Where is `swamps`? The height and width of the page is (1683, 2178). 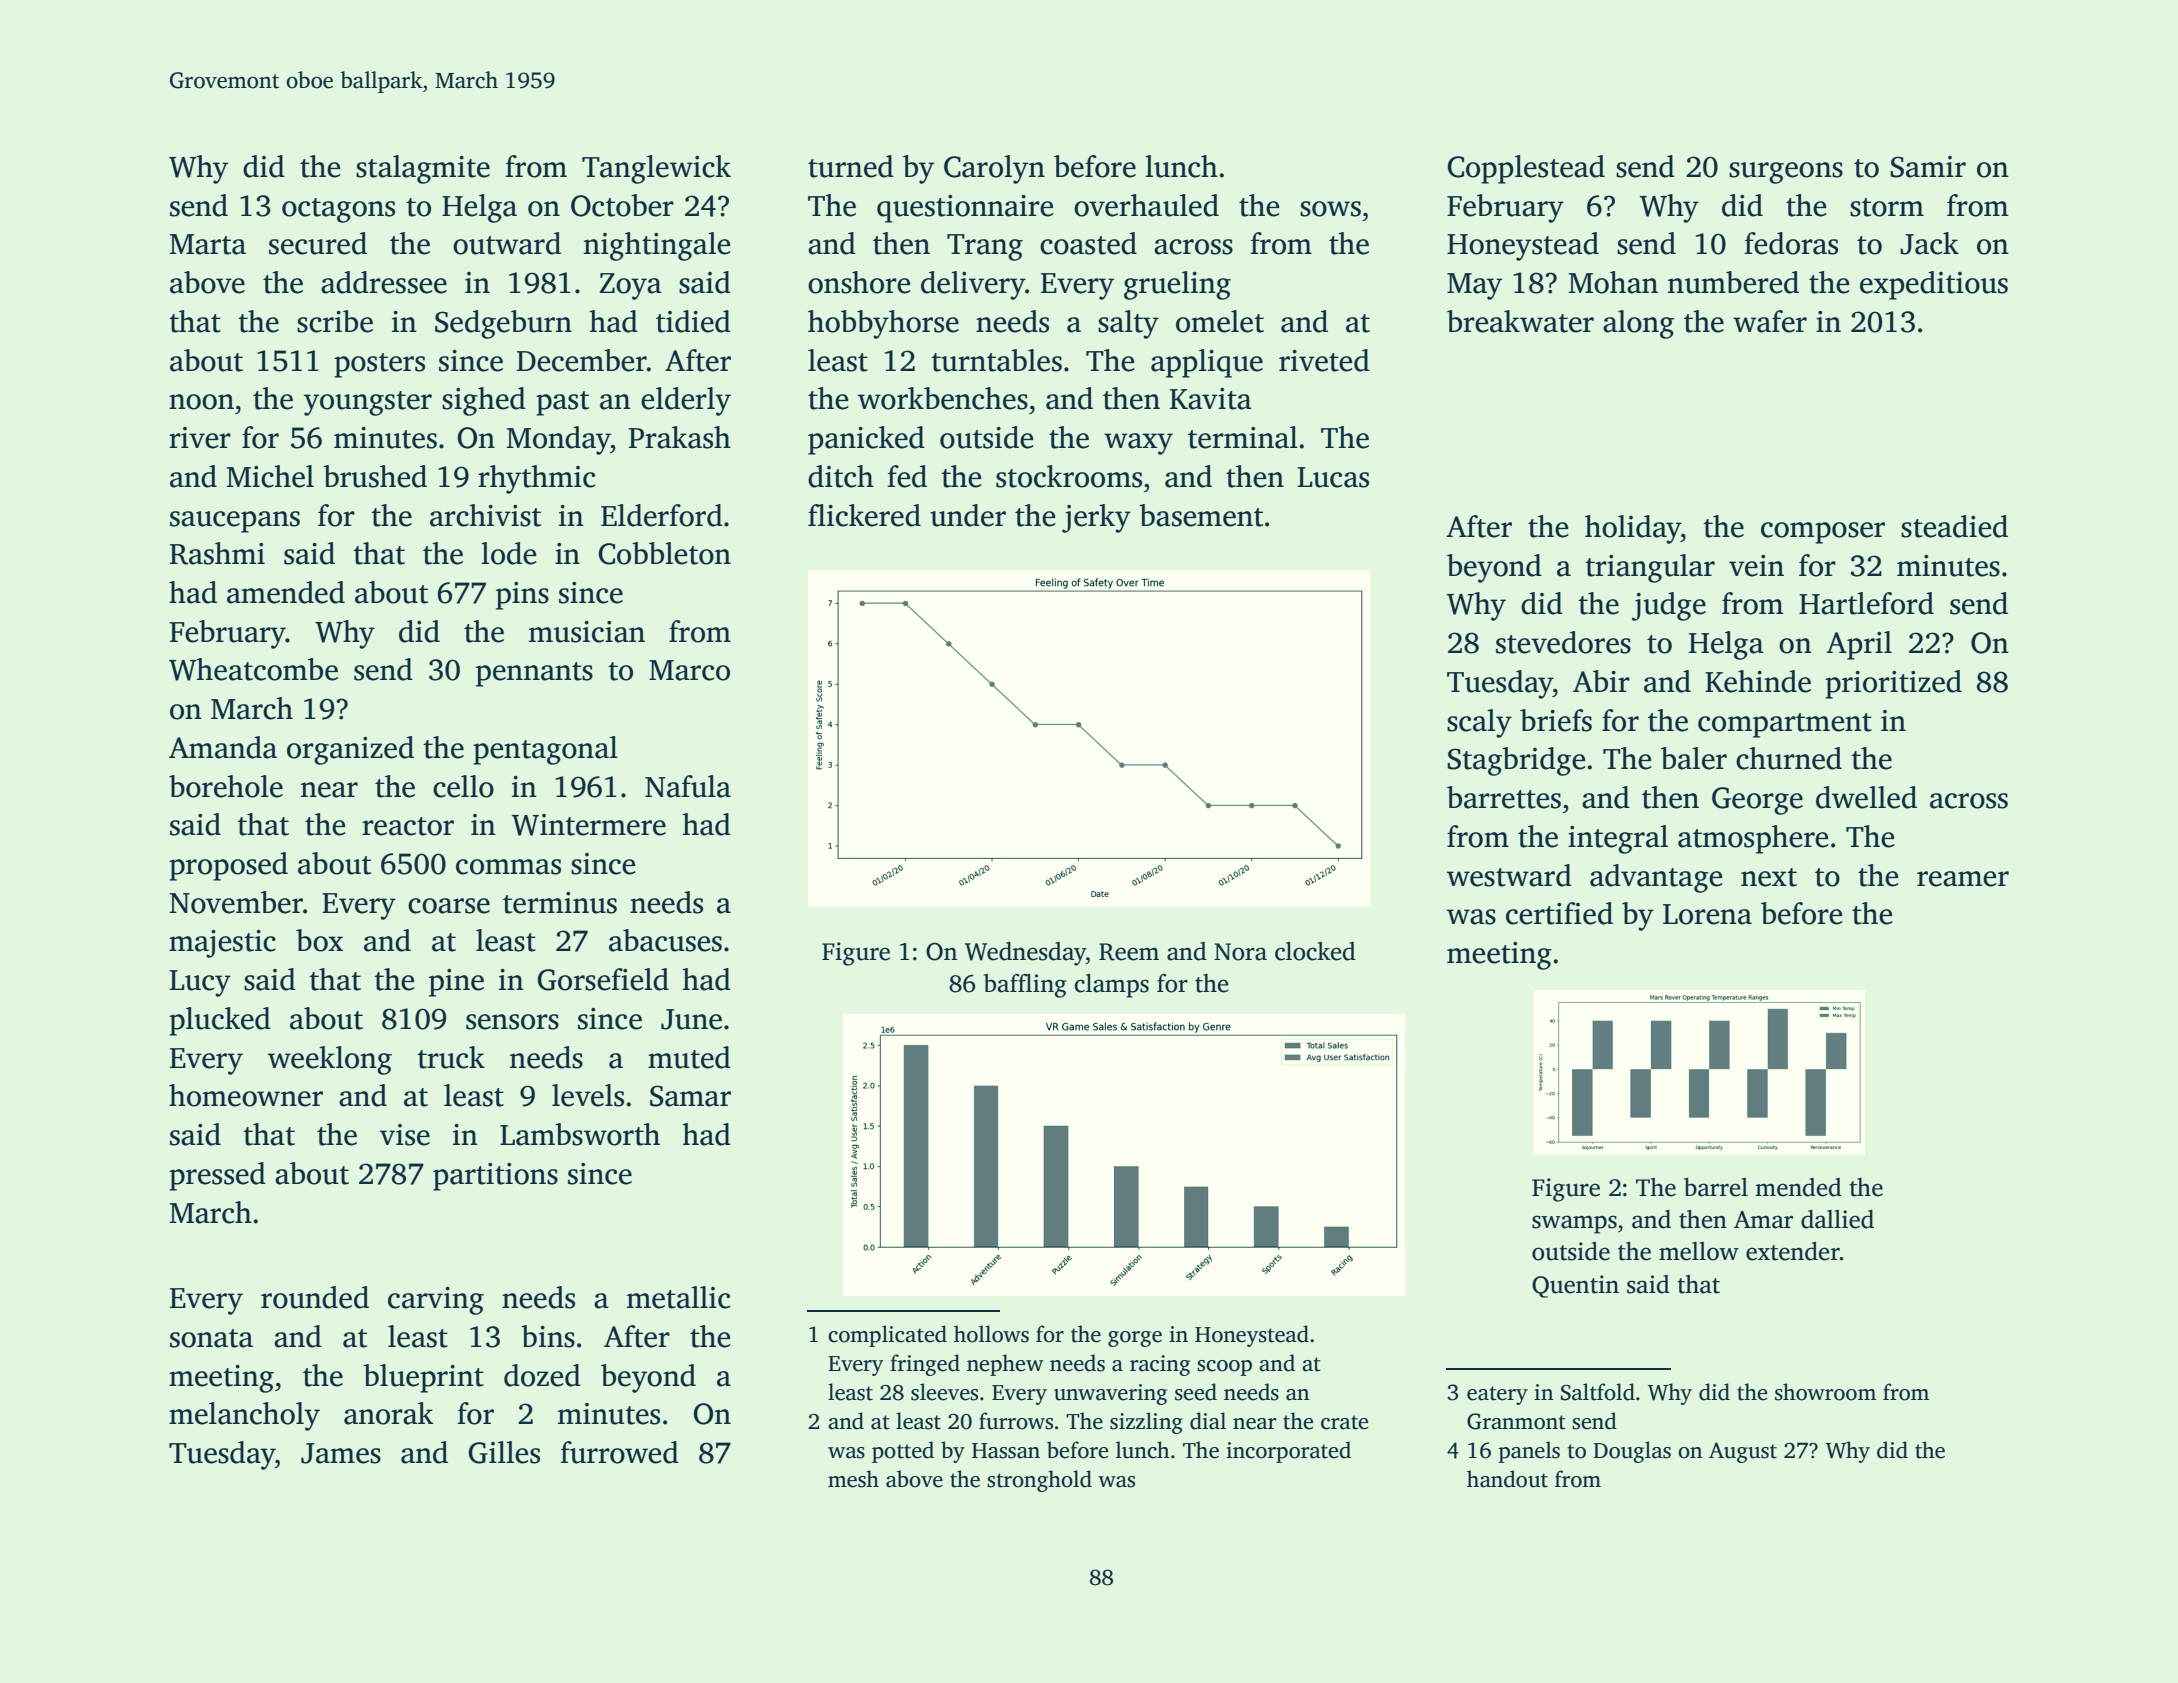
swamps is located at coordinates (1574, 1224).
